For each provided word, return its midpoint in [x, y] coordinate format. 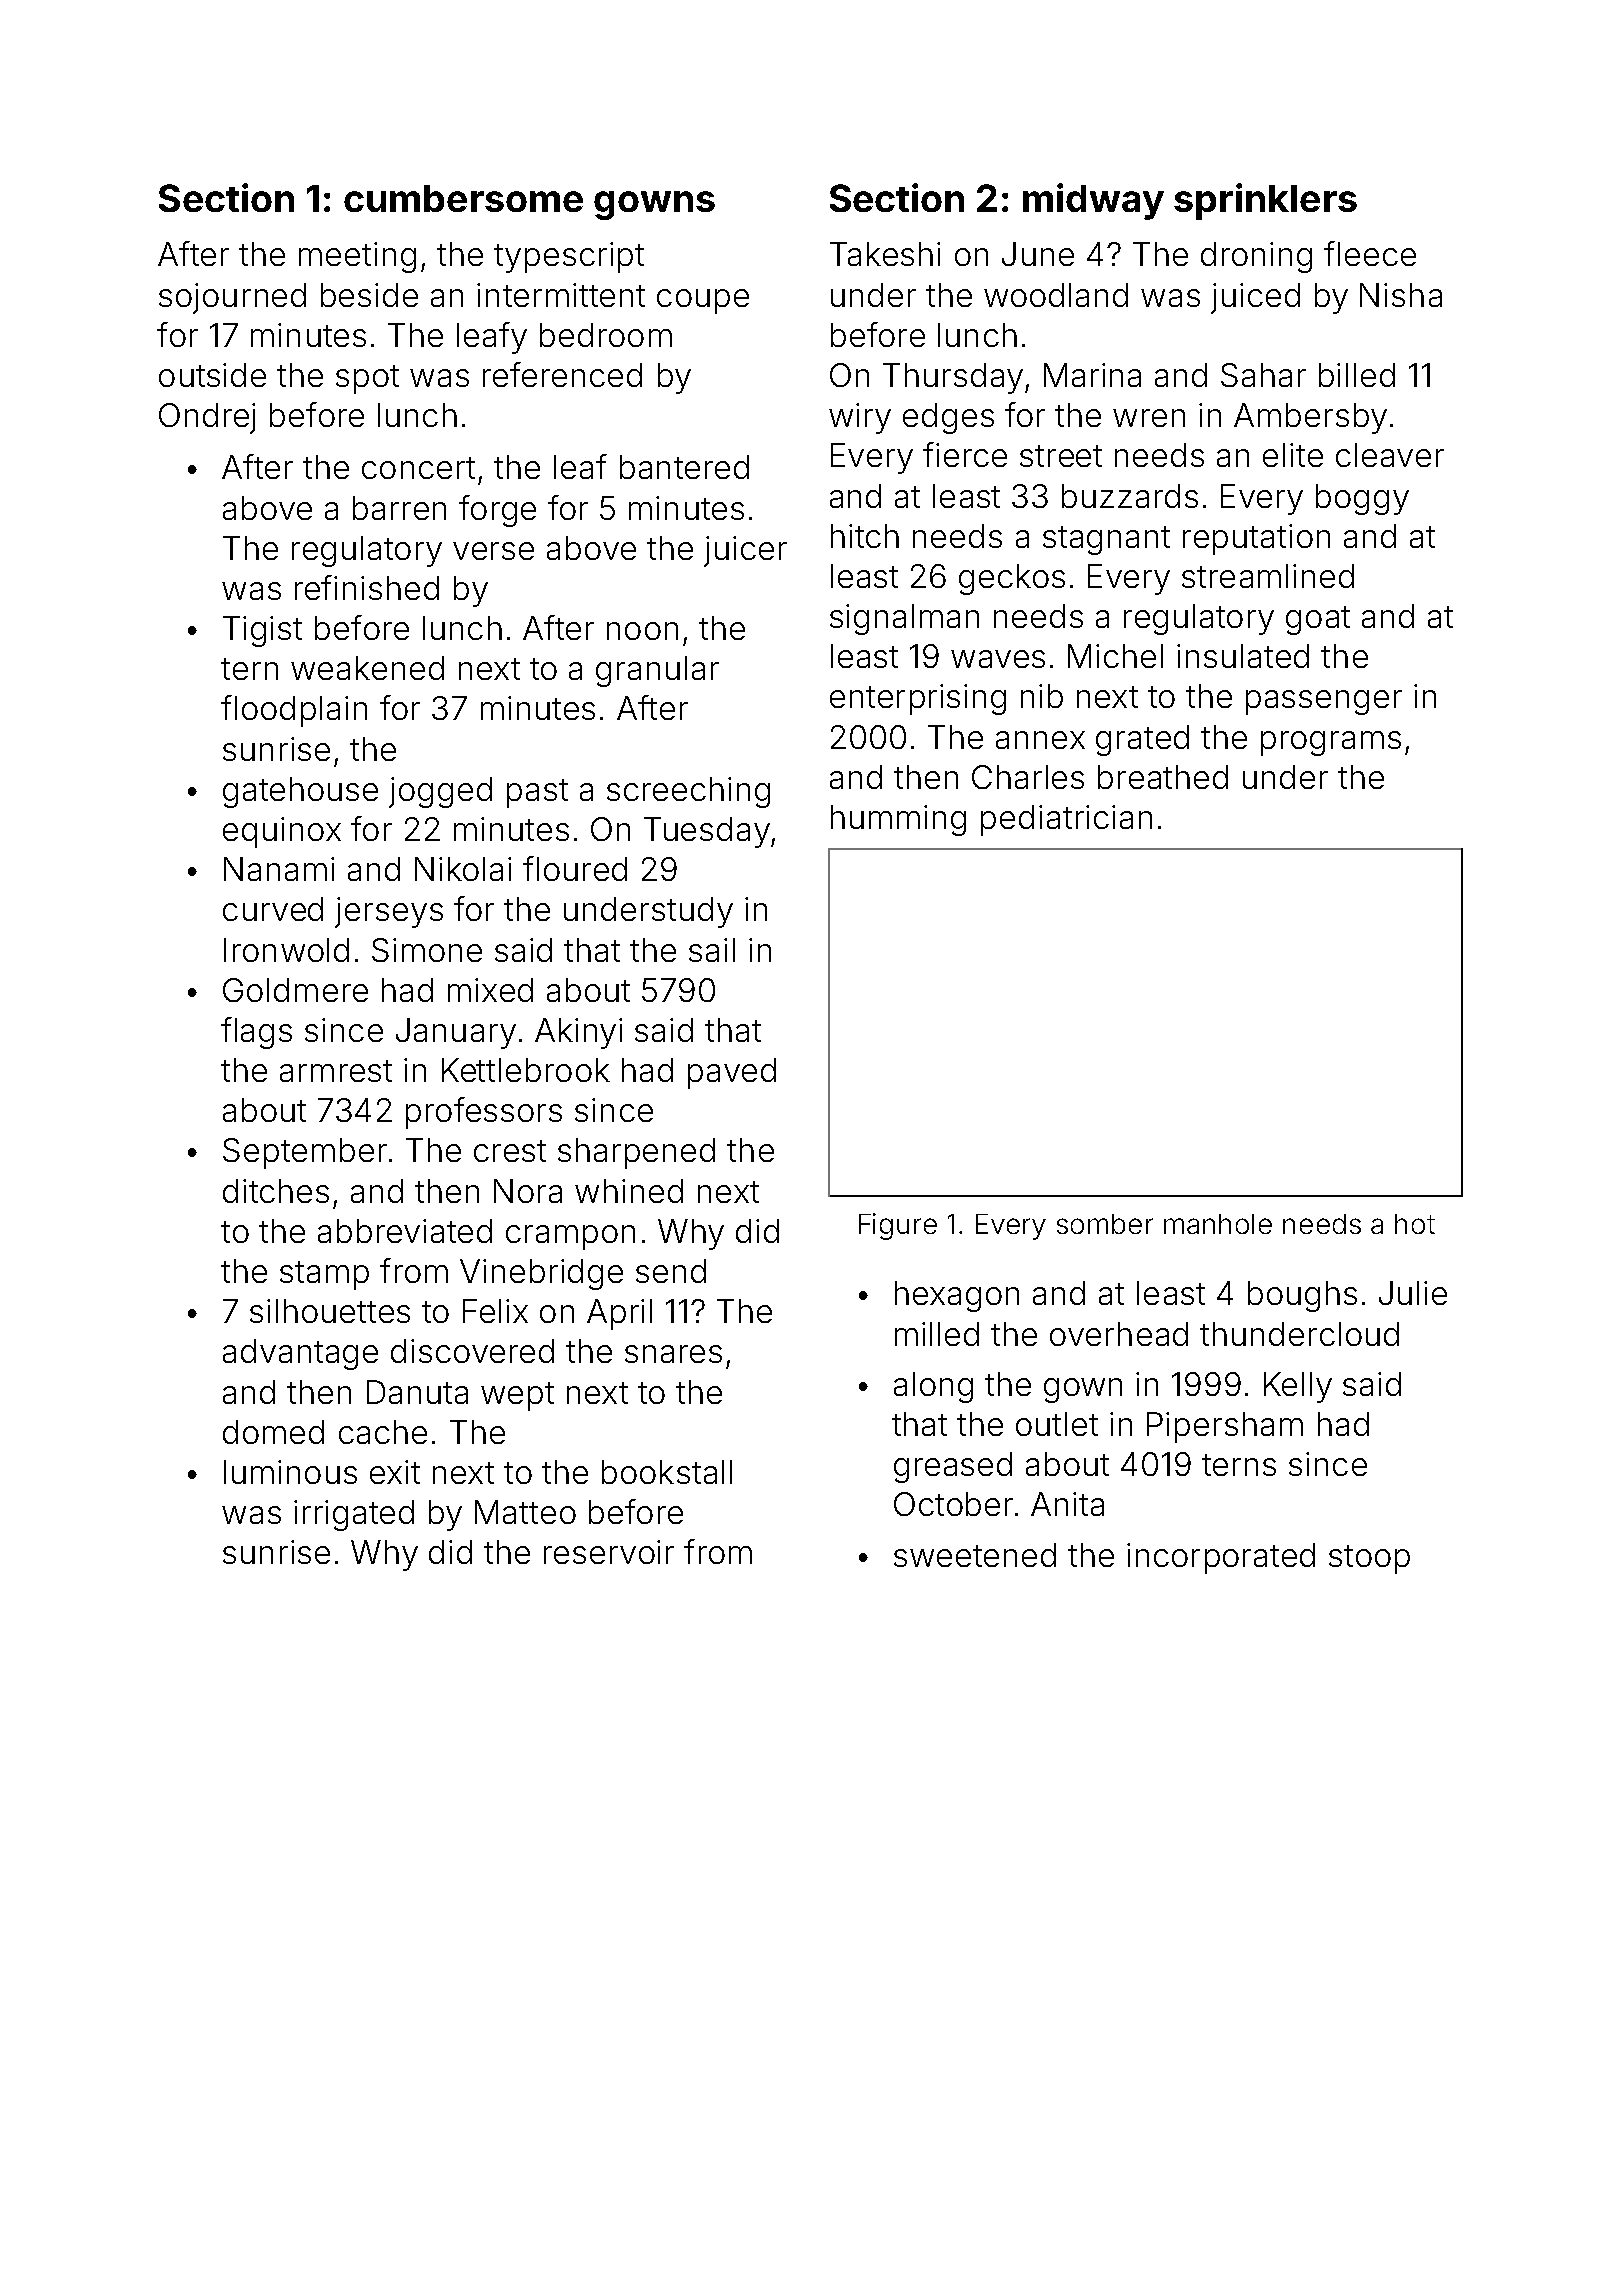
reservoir [609, 1552]
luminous [290, 1472]
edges [948, 418]
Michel [1115, 656]
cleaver [1390, 455]
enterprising [918, 699]
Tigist [262, 631]
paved [732, 1073]
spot [367, 379]
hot [1415, 1224]
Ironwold [286, 950]
